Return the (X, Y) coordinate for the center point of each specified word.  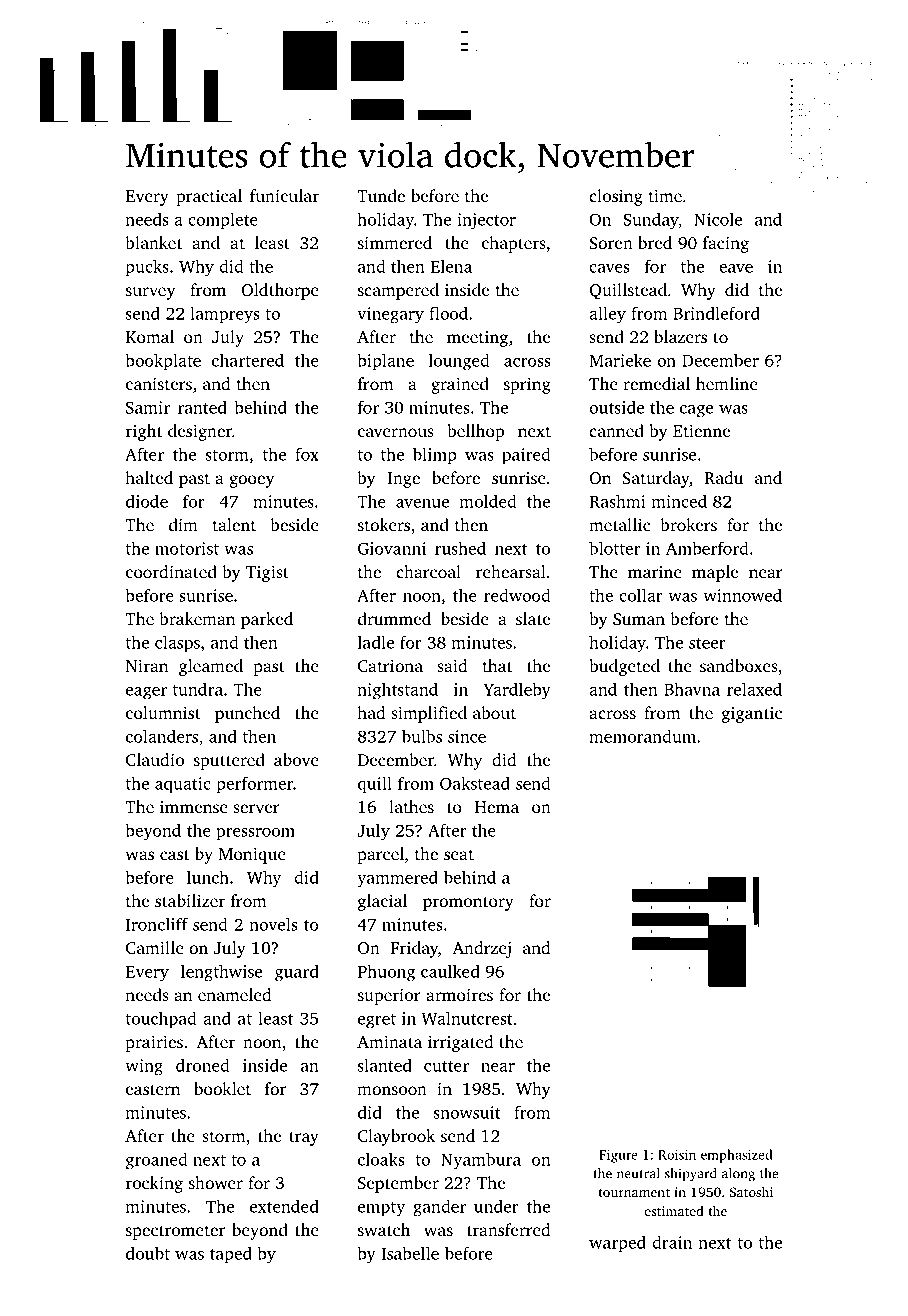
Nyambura (481, 1160)
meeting (477, 339)
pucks (147, 268)
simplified (429, 714)
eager (146, 693)
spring (527, 386)
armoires (459, 995)
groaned (156, 1160)
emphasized (736, 1156)
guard (297, 973)
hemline (726, 383)
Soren (611, 243)
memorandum (642, 736)
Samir (148, 407)
